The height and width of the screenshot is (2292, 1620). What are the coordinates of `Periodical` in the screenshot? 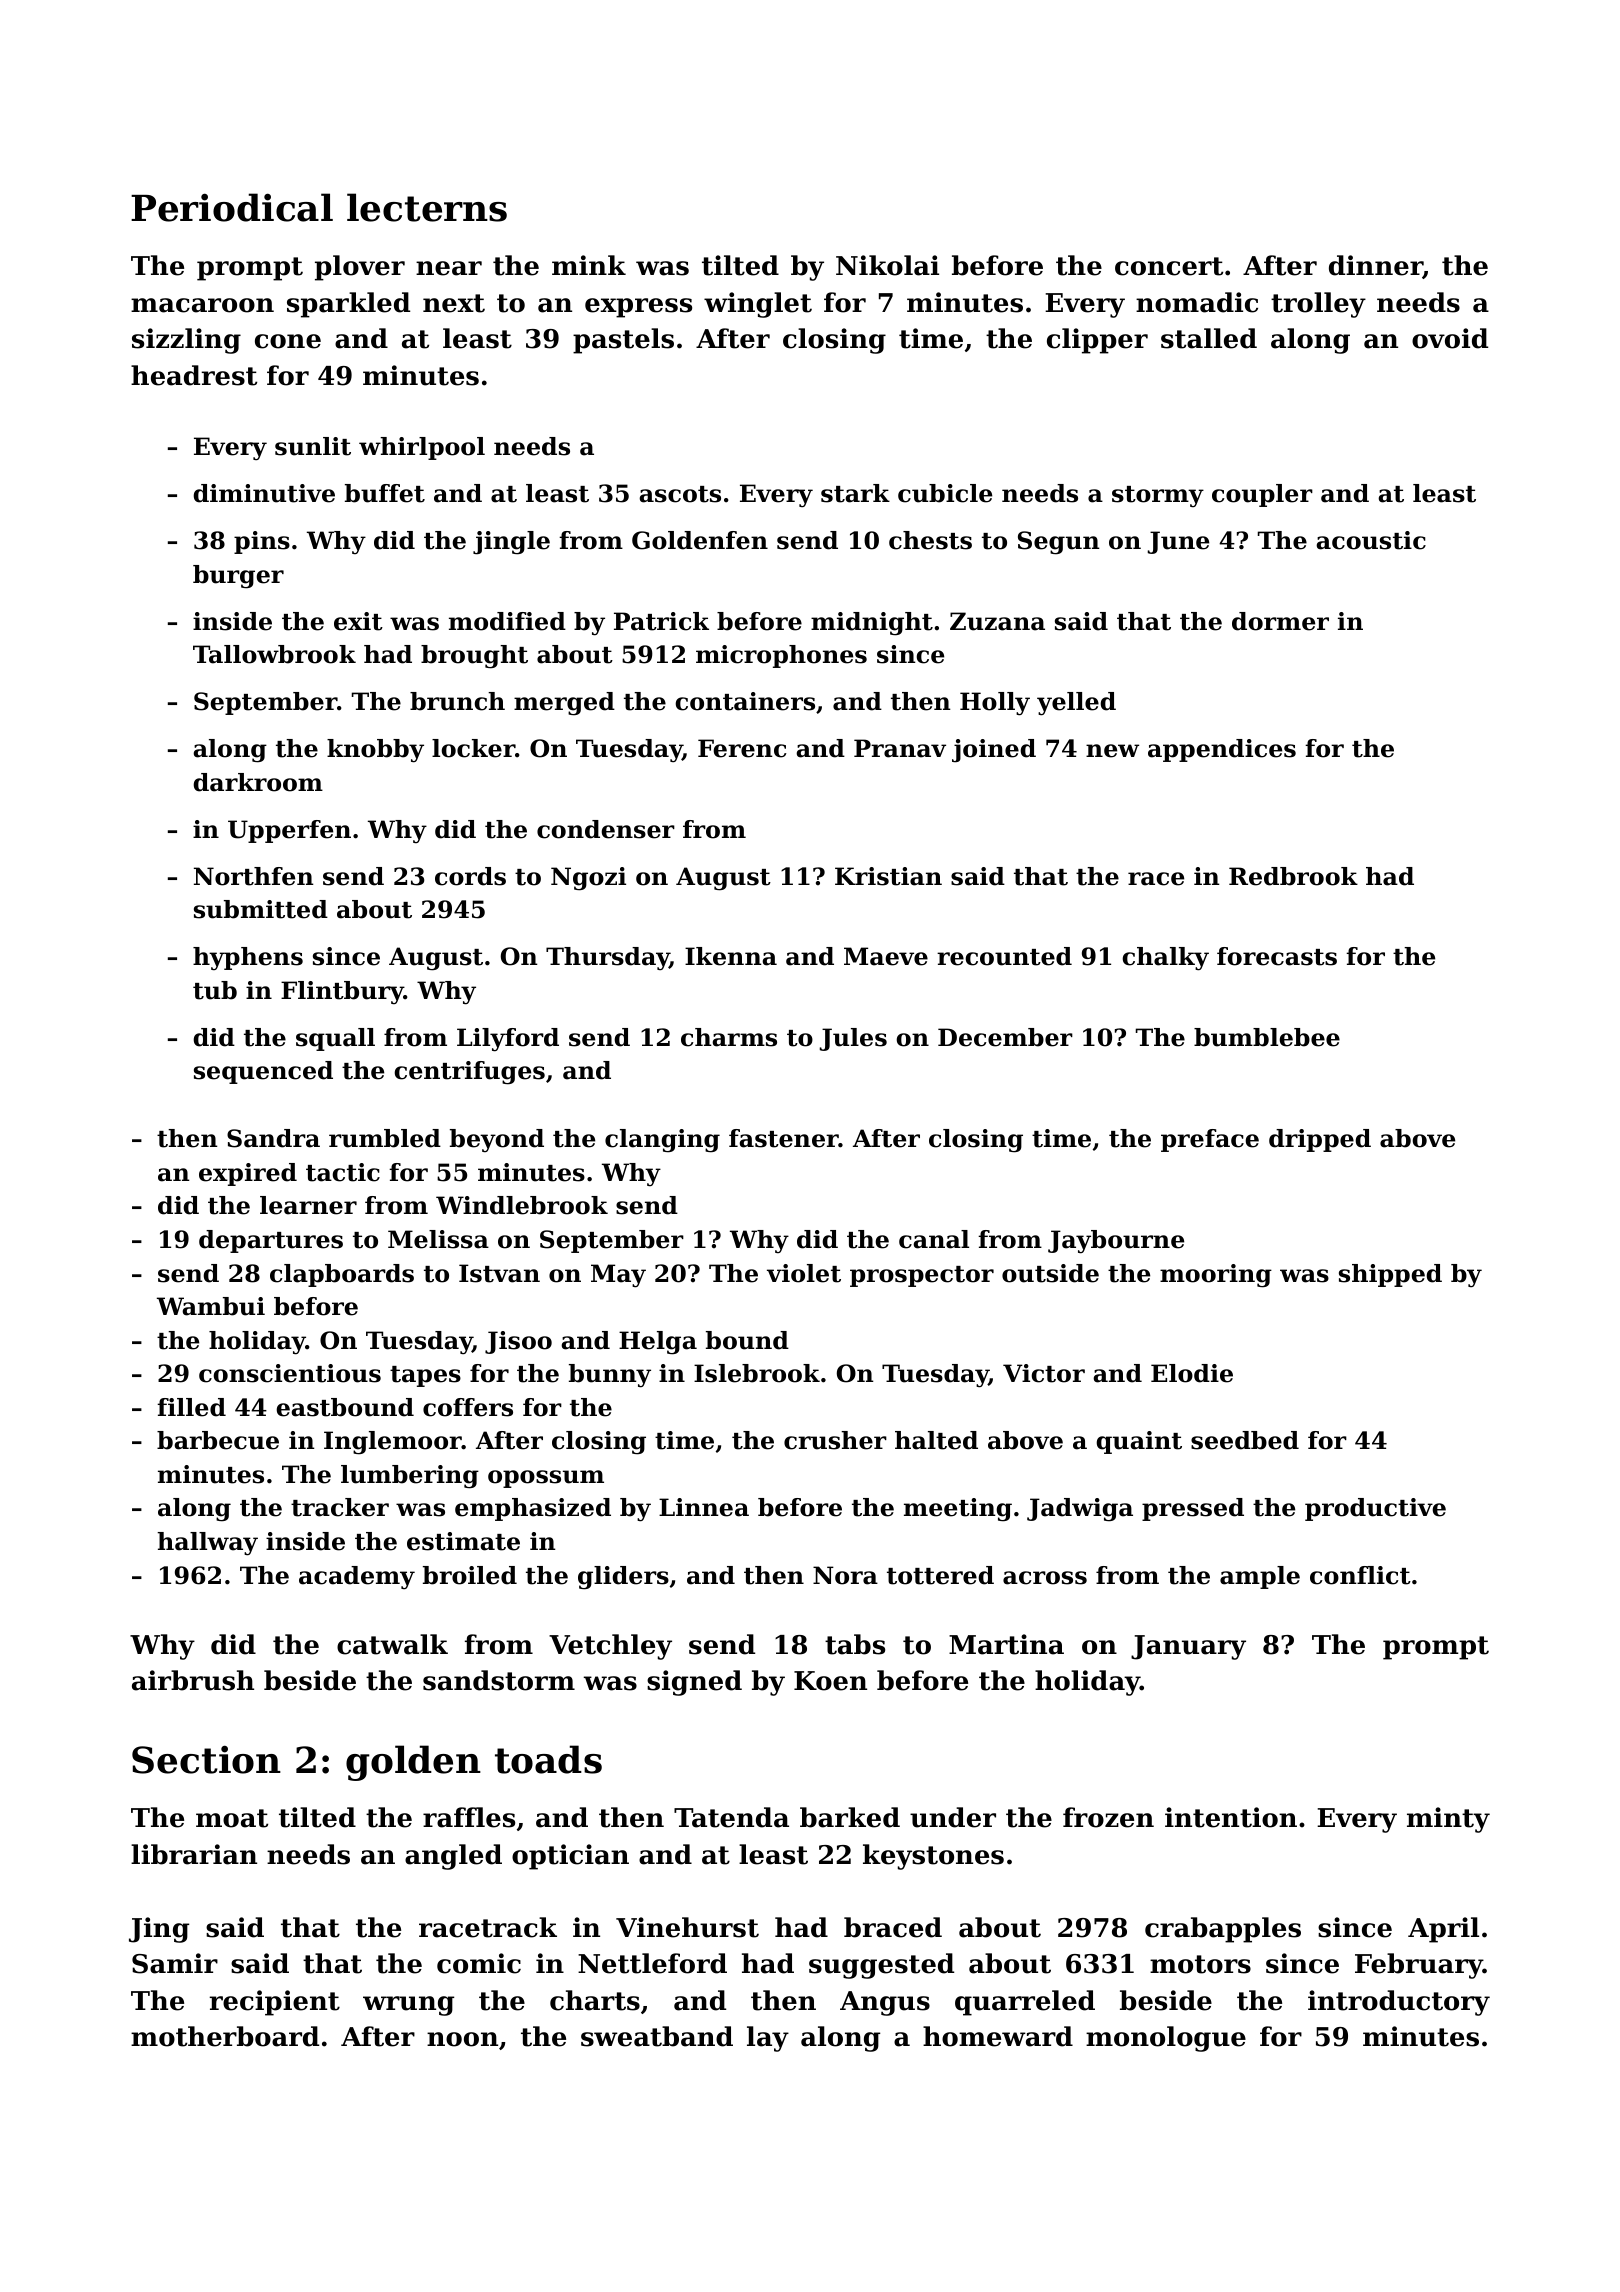 It's located at (232, 207).
